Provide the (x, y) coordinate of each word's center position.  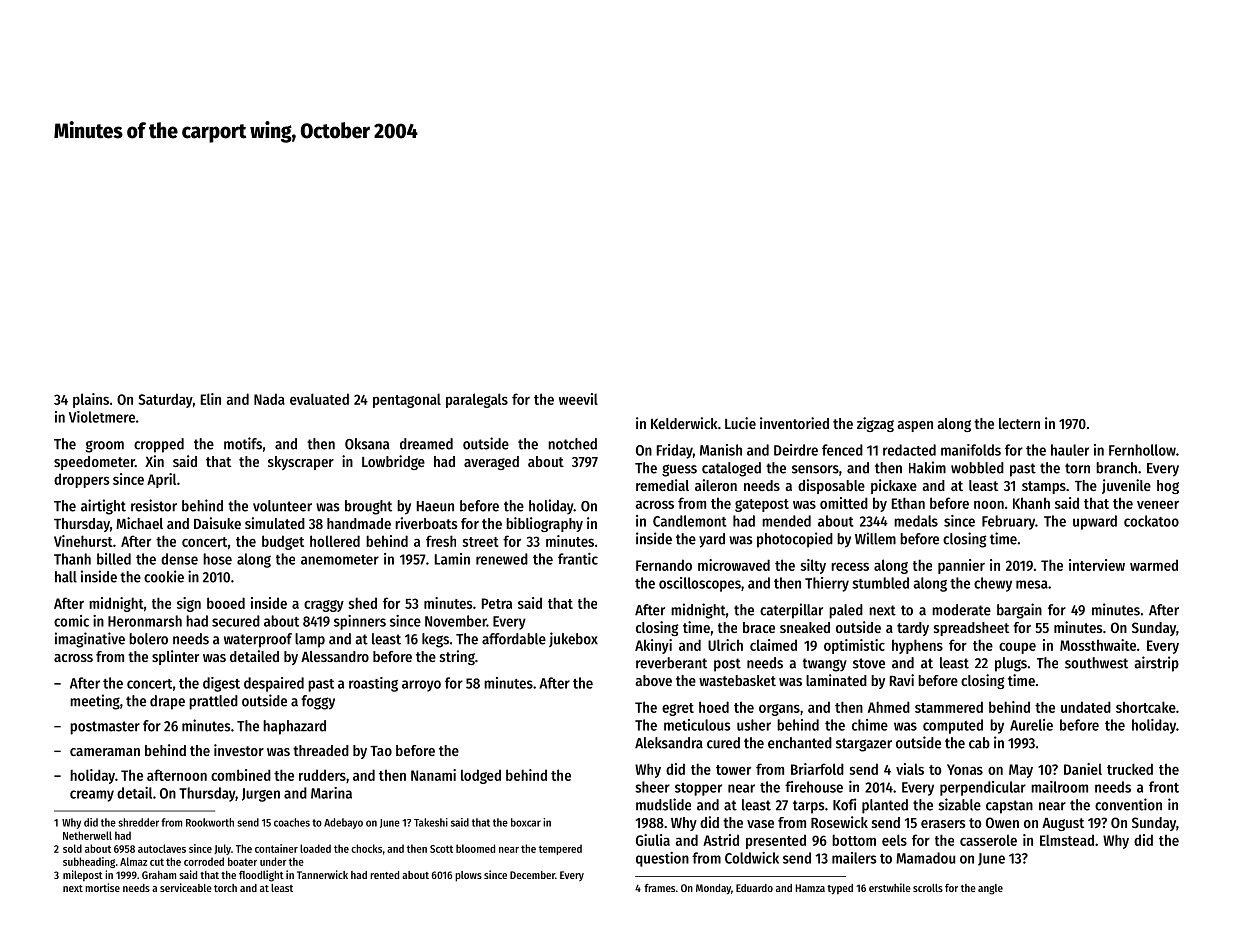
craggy (324, 606)
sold (72, 848)
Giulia (653, 840)
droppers (82, 480)
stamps (1044, 487)
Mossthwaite (1098, 645)
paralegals (477, 400)
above (654, 680)
